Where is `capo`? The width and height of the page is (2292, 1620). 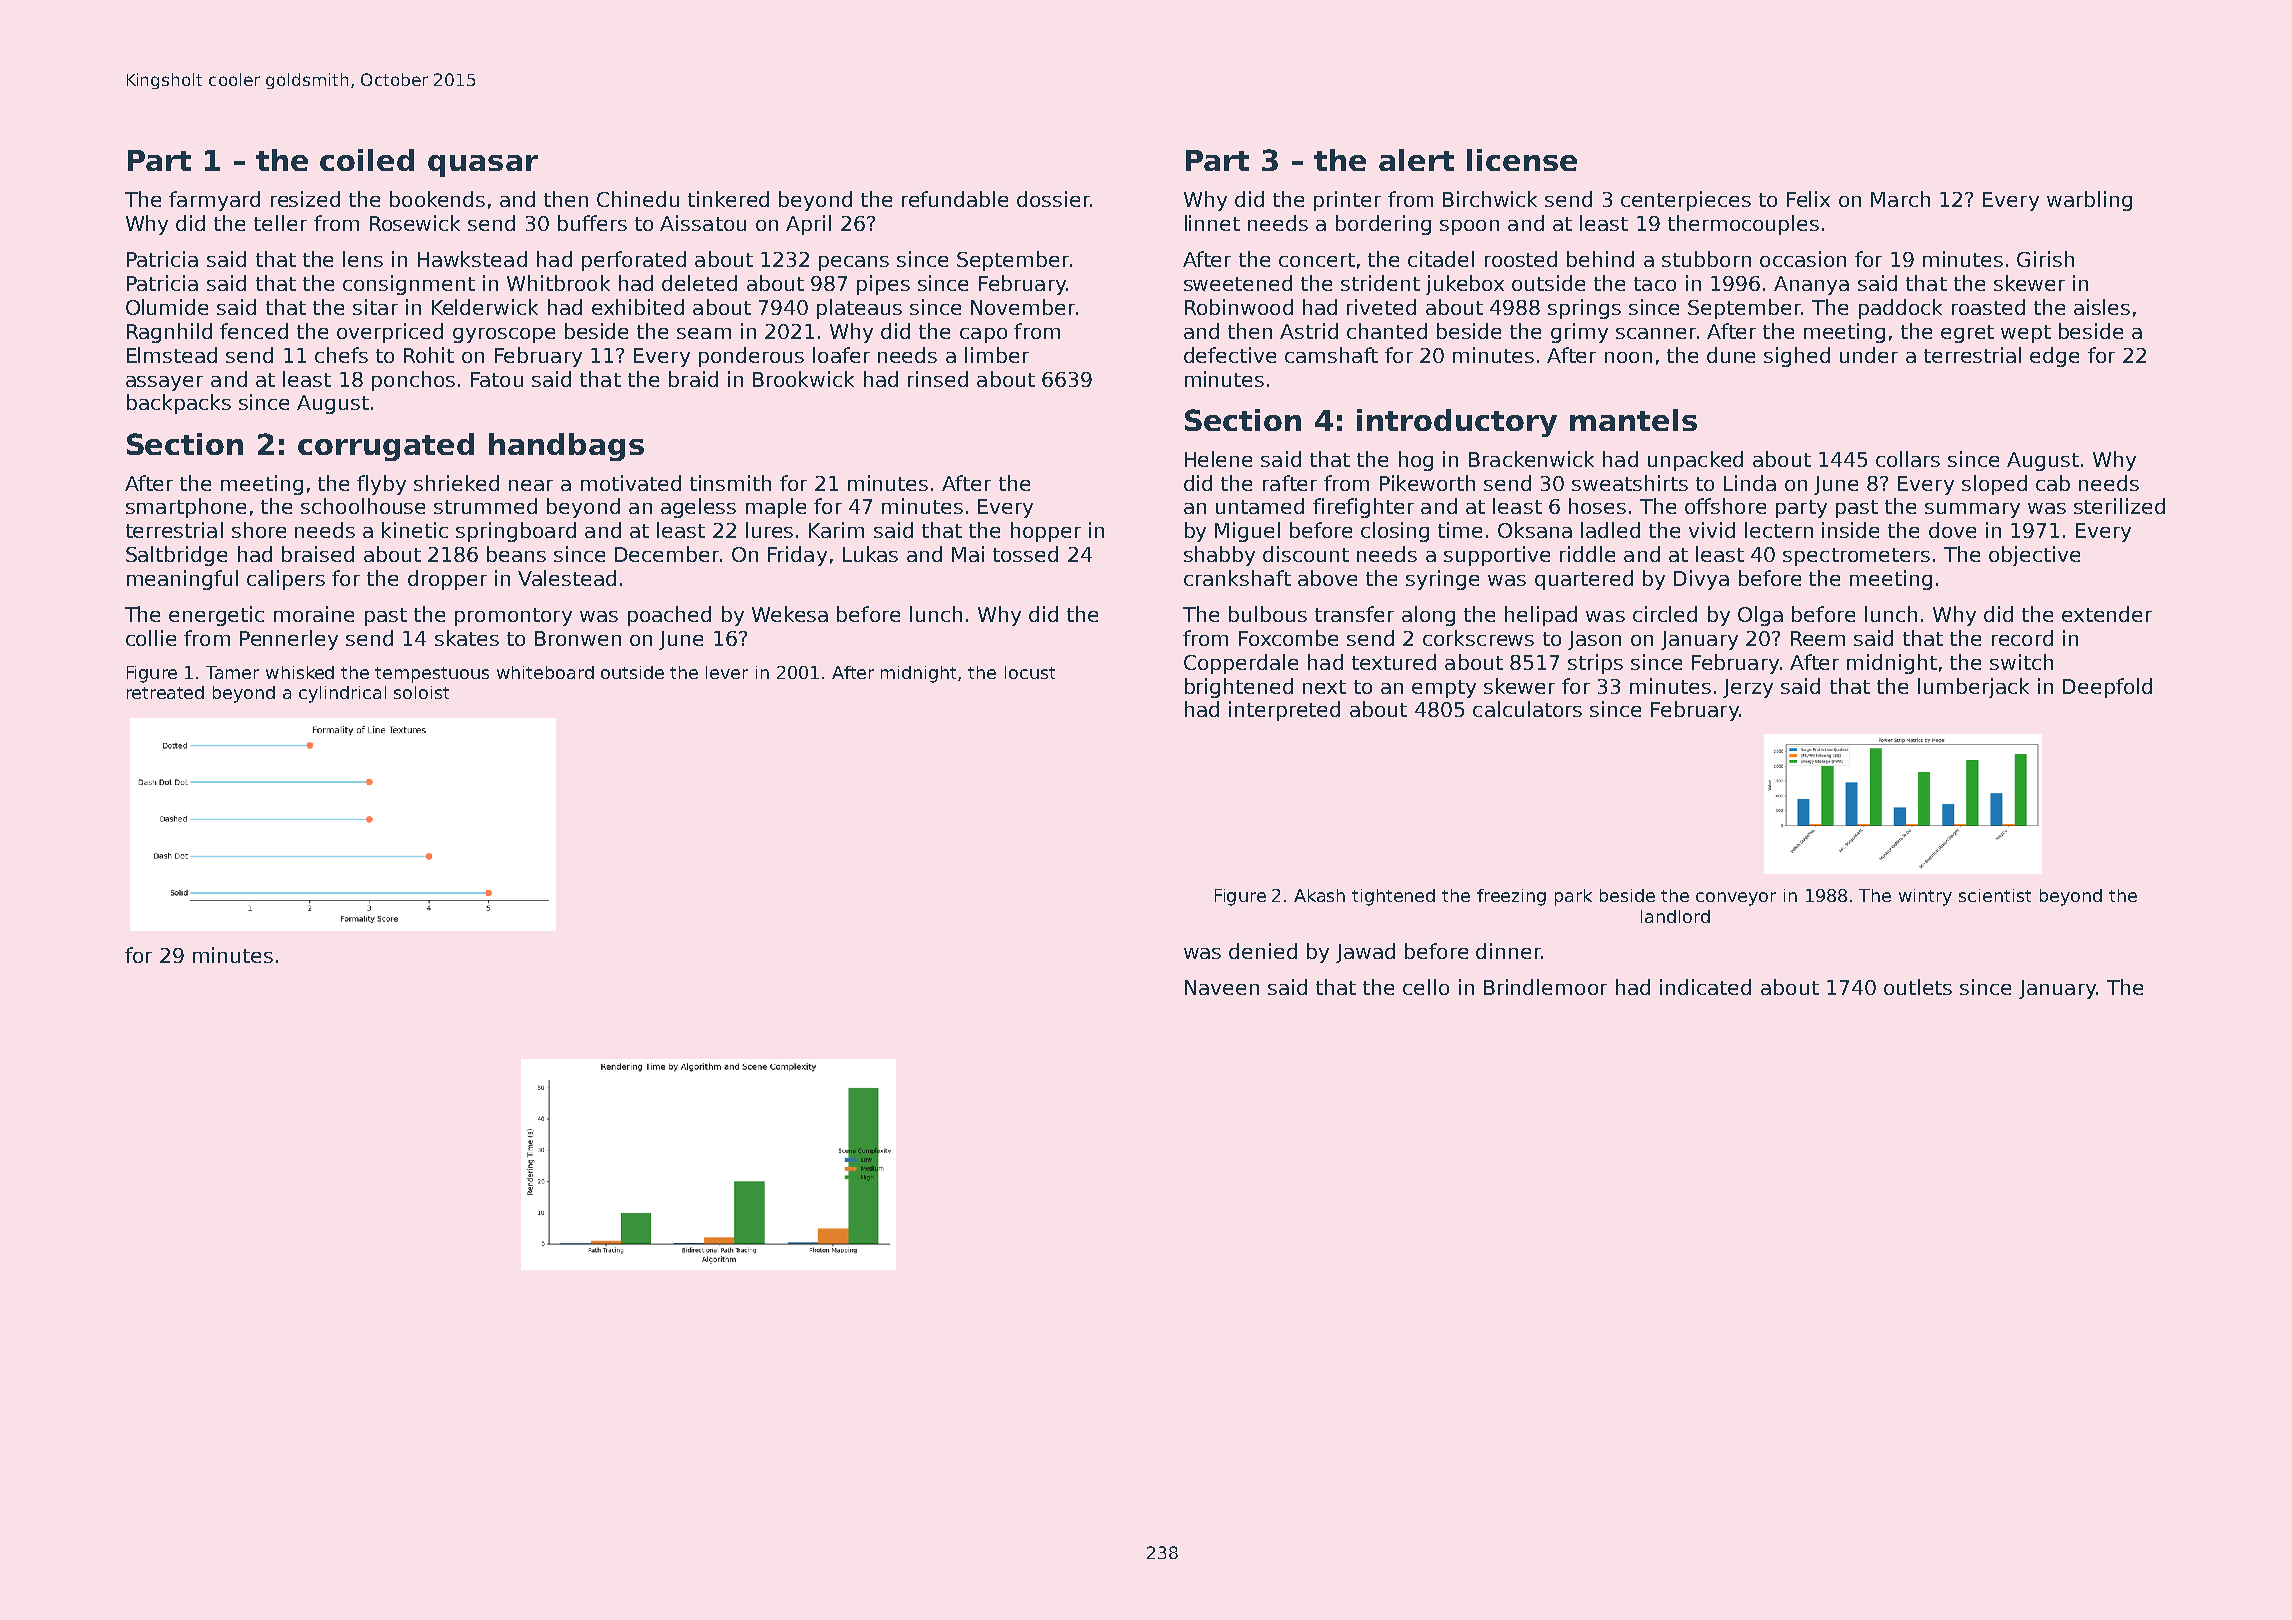 capo is located at coordinates (983, 335).
